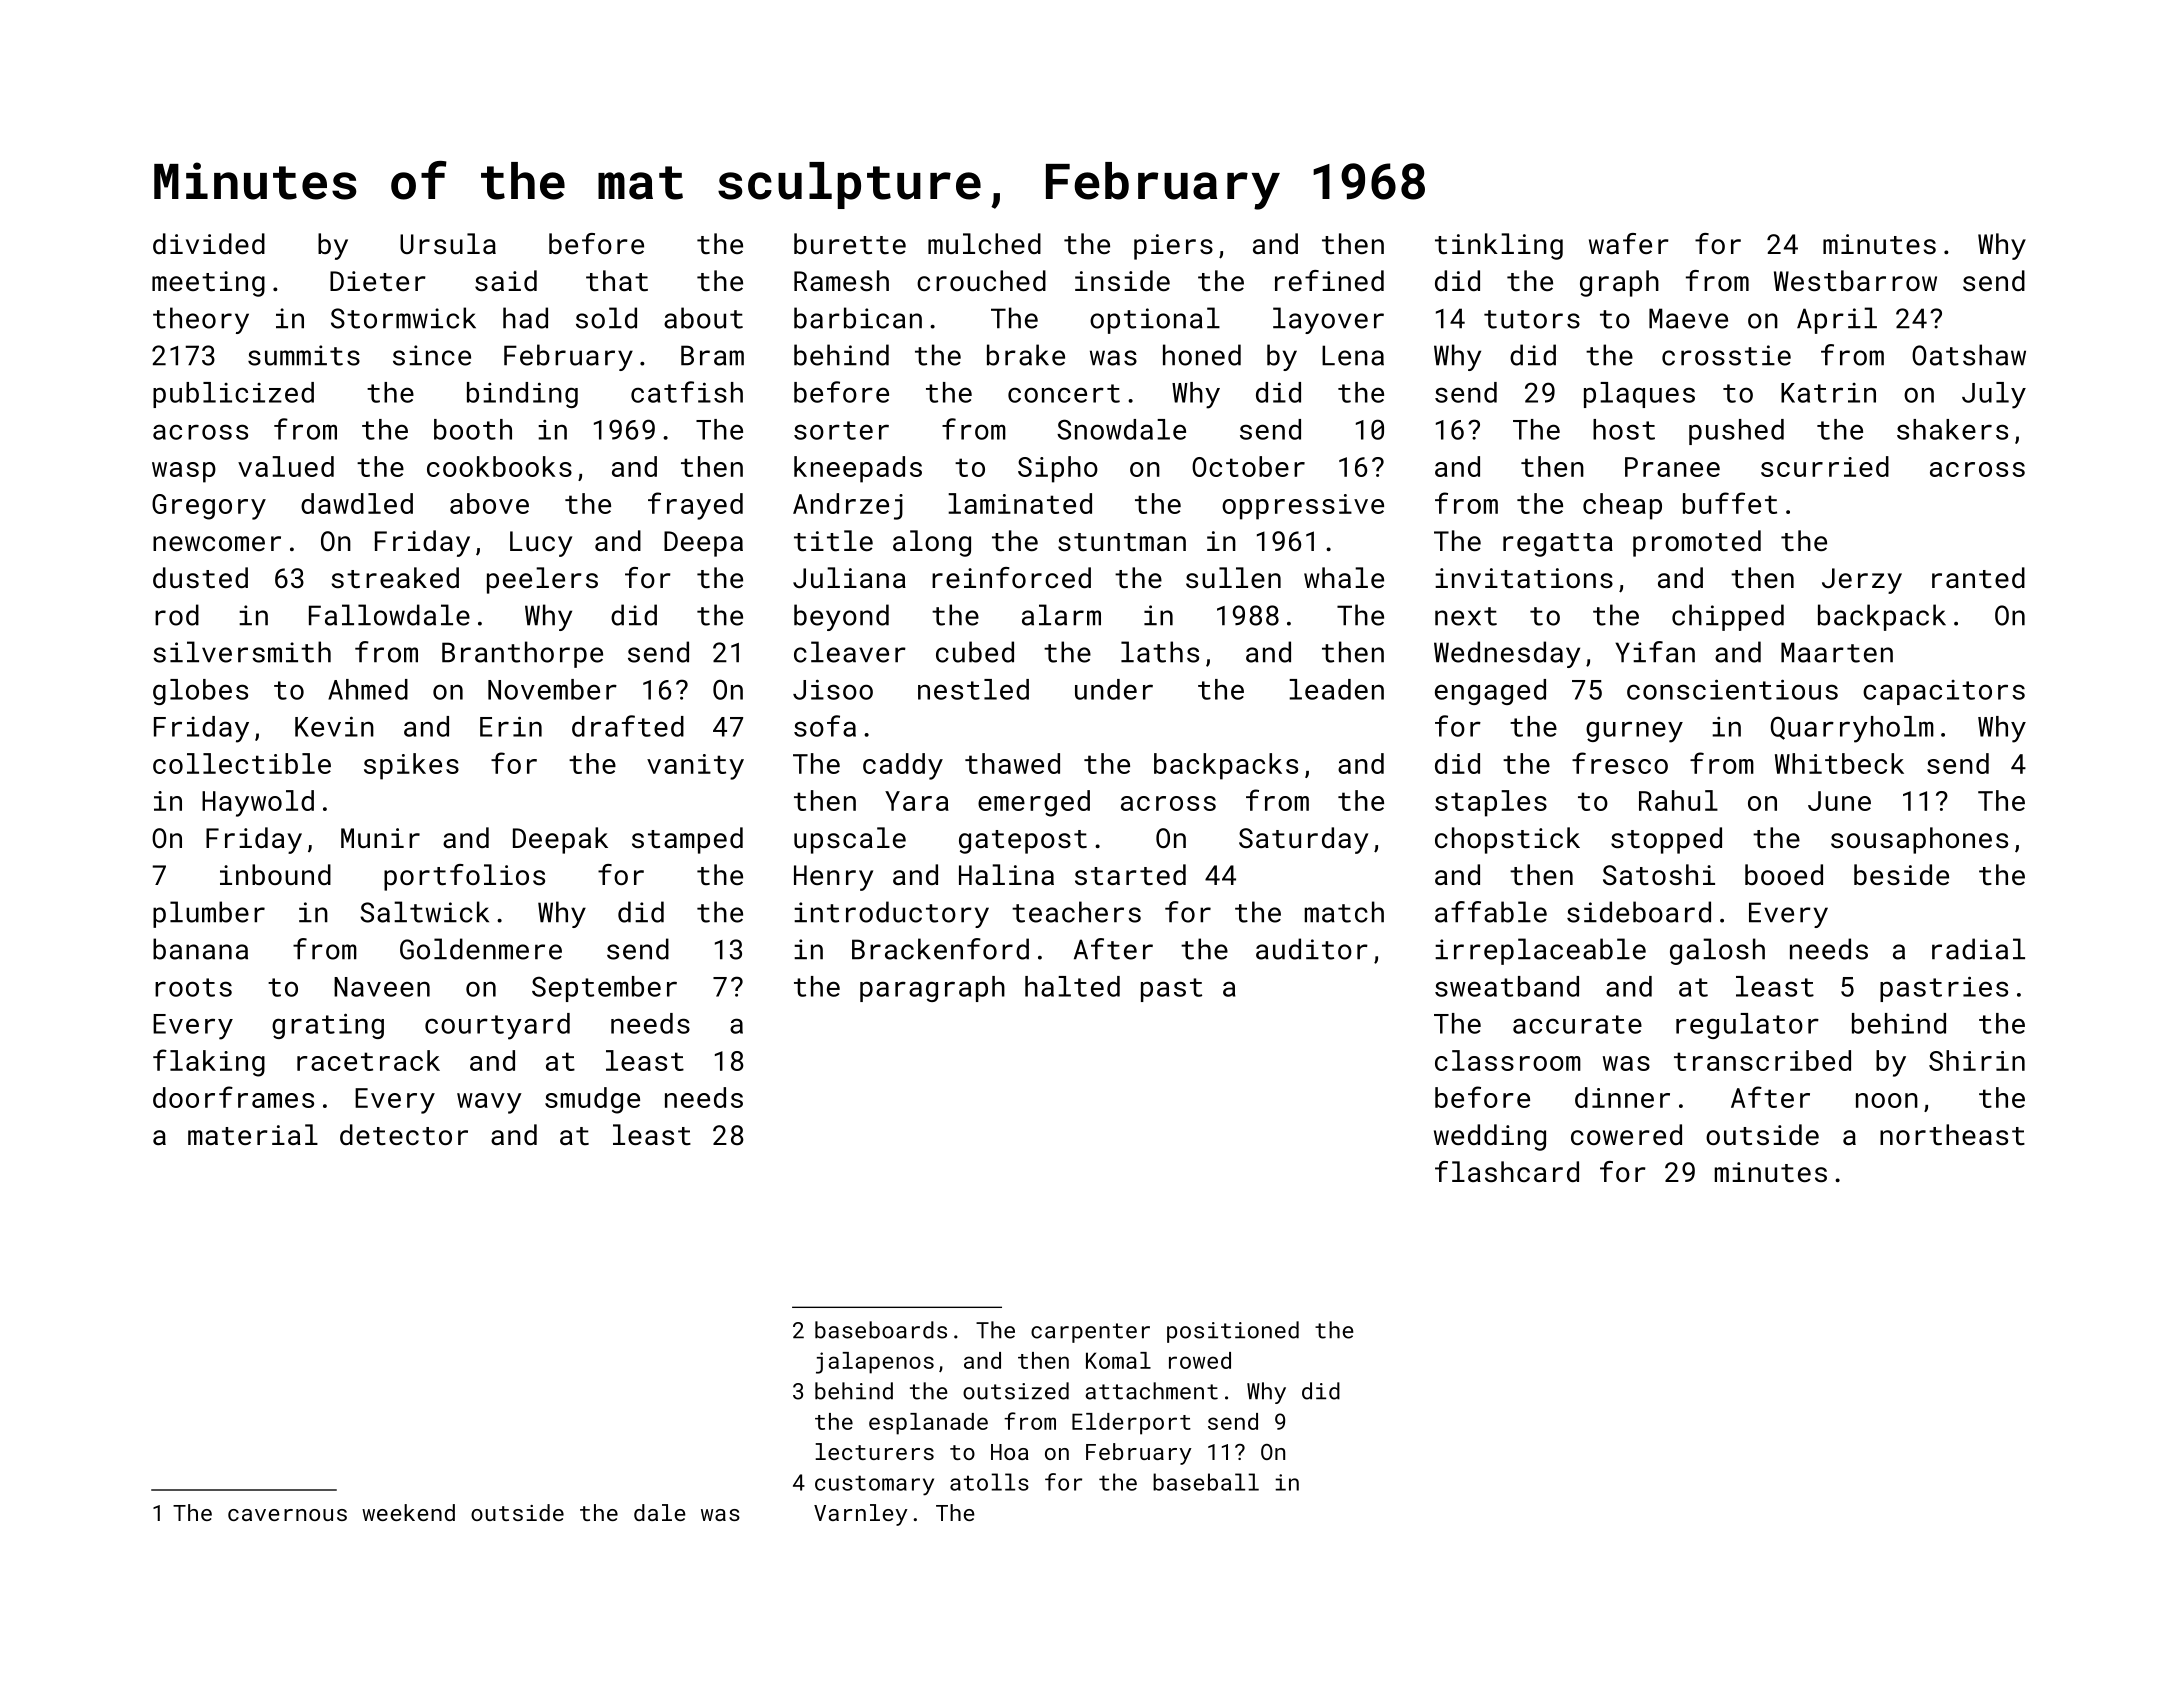 Image resolution: width=2178 pixels, height=1683 pixels. What do you see at coordinates (287, 1515) in the screenshot?
I see `cavernous` at bounding box center [287, 1515].
